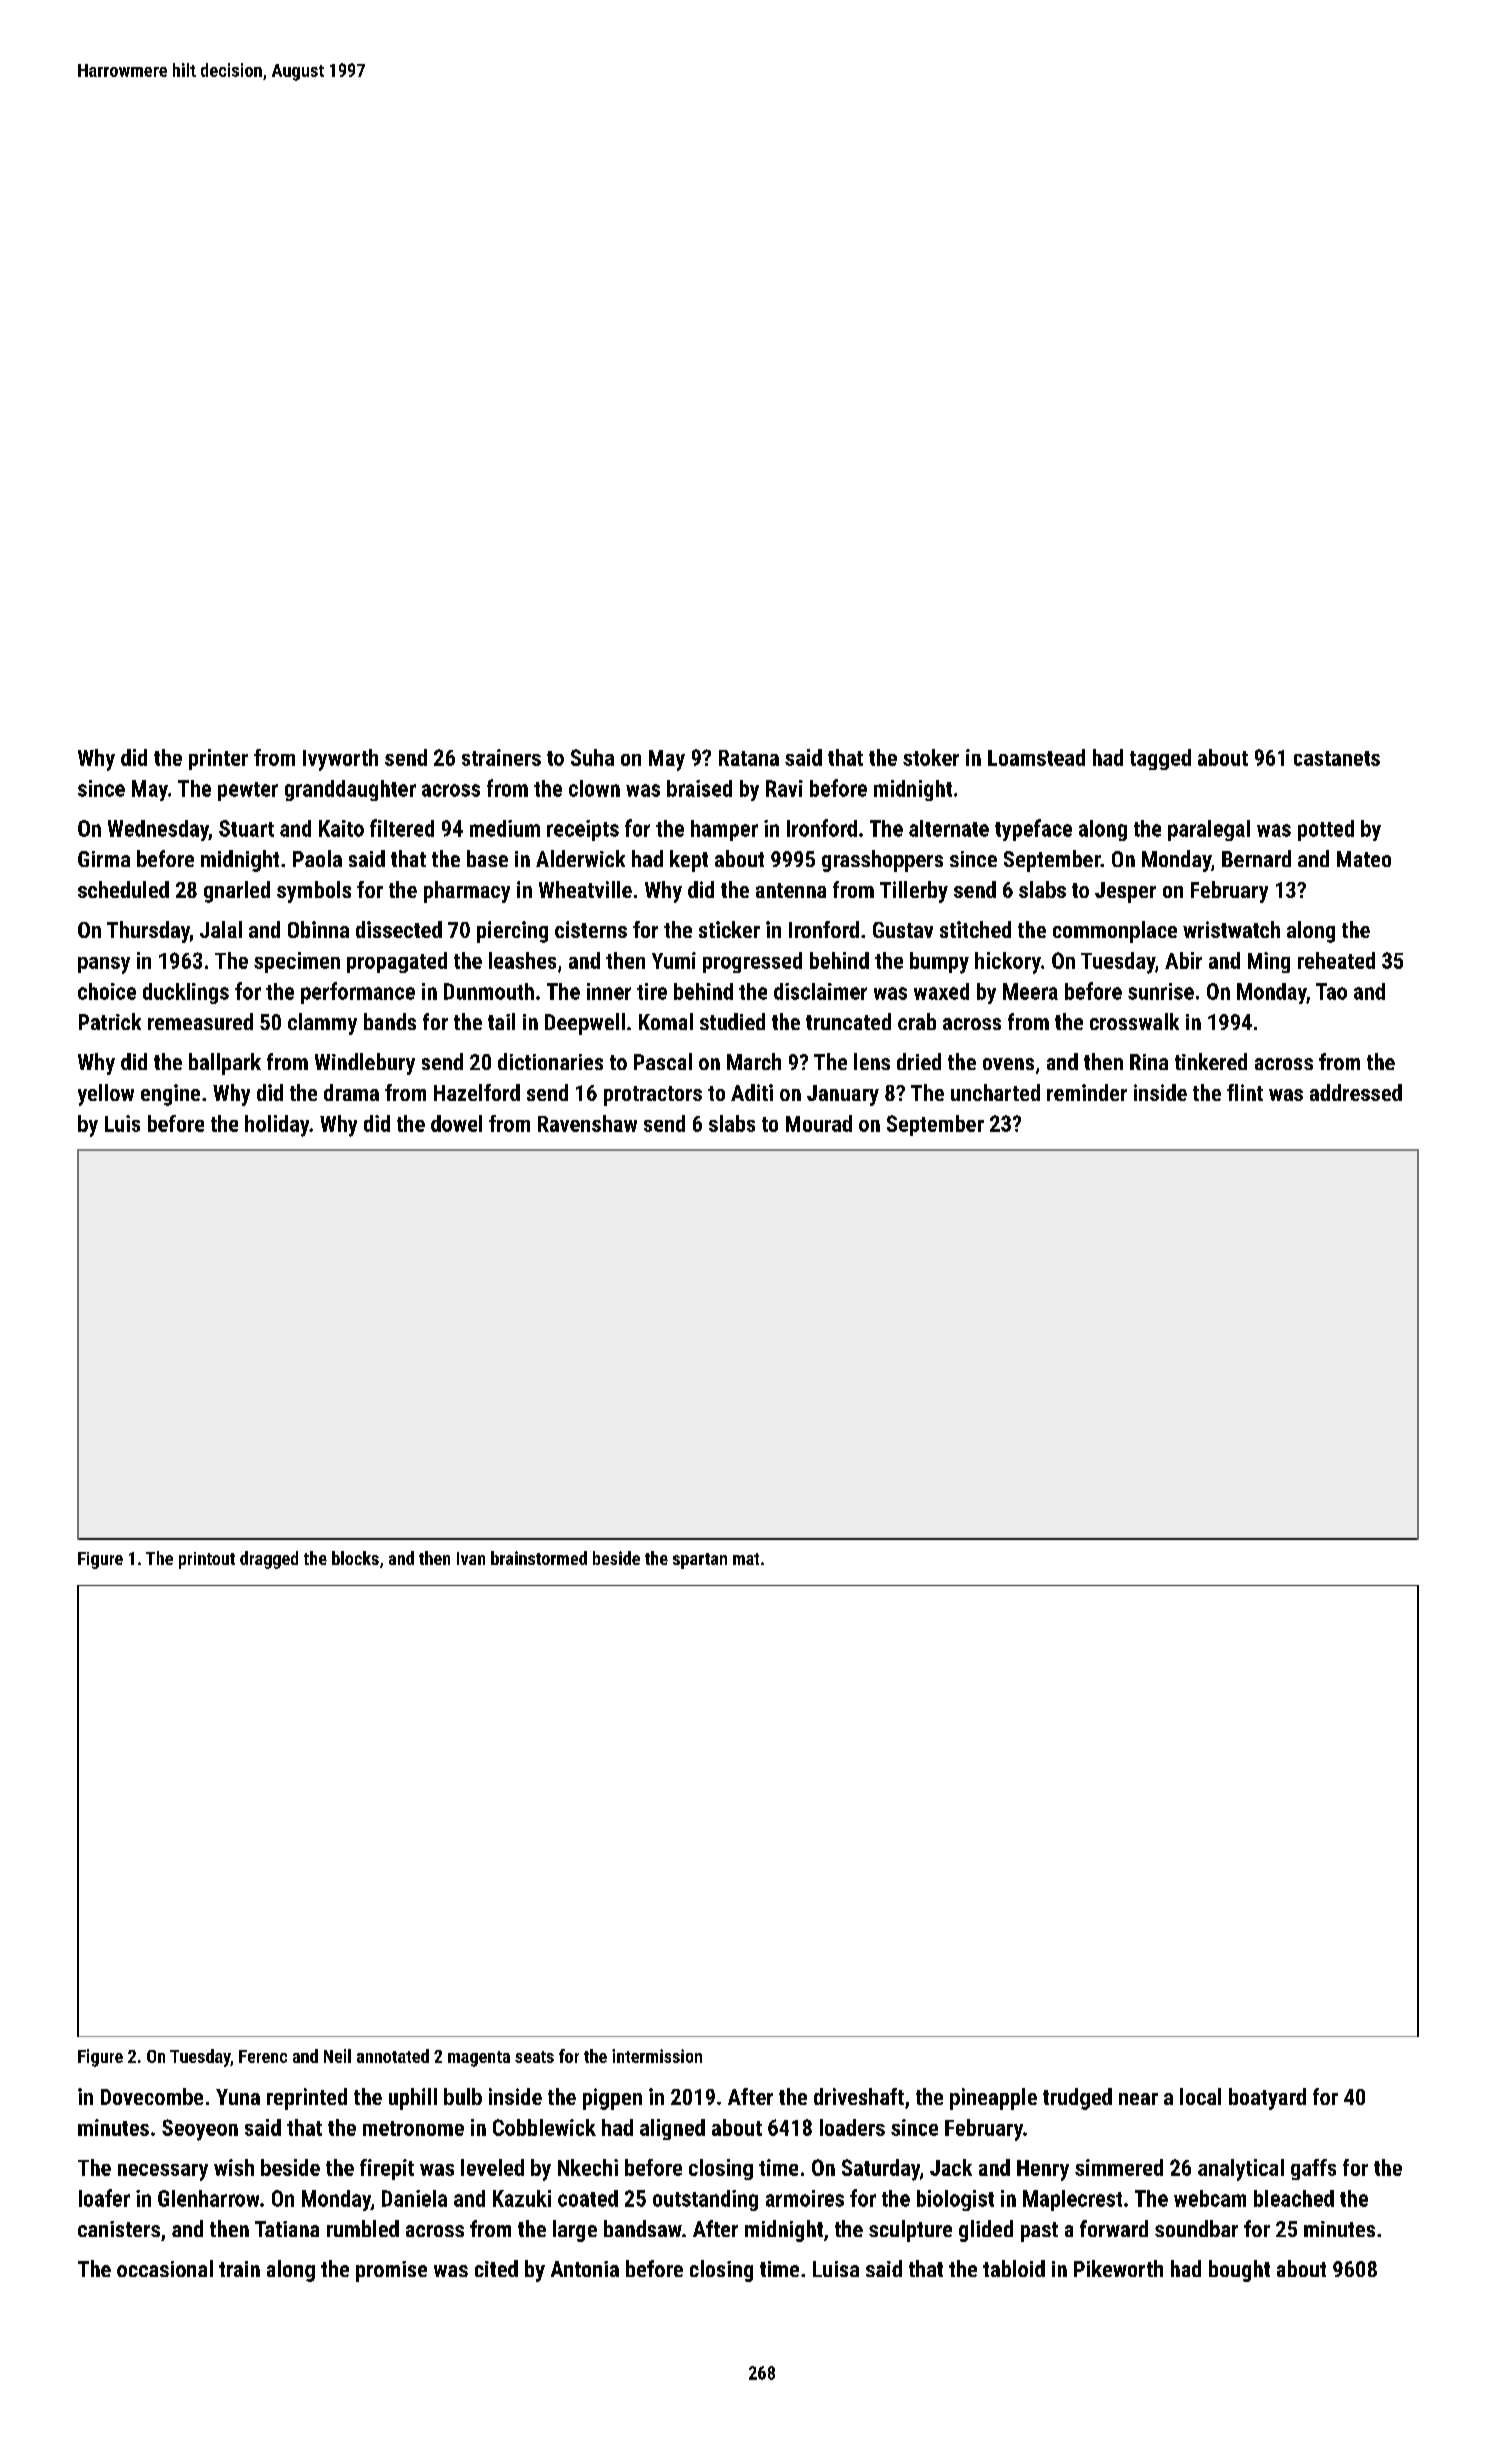 The width and height of the screenshot is (1496, 2464). What do you see at coordinates (165, 2268) in the screenshot?
I see `occasional` at bounding box center [165, 2268].
